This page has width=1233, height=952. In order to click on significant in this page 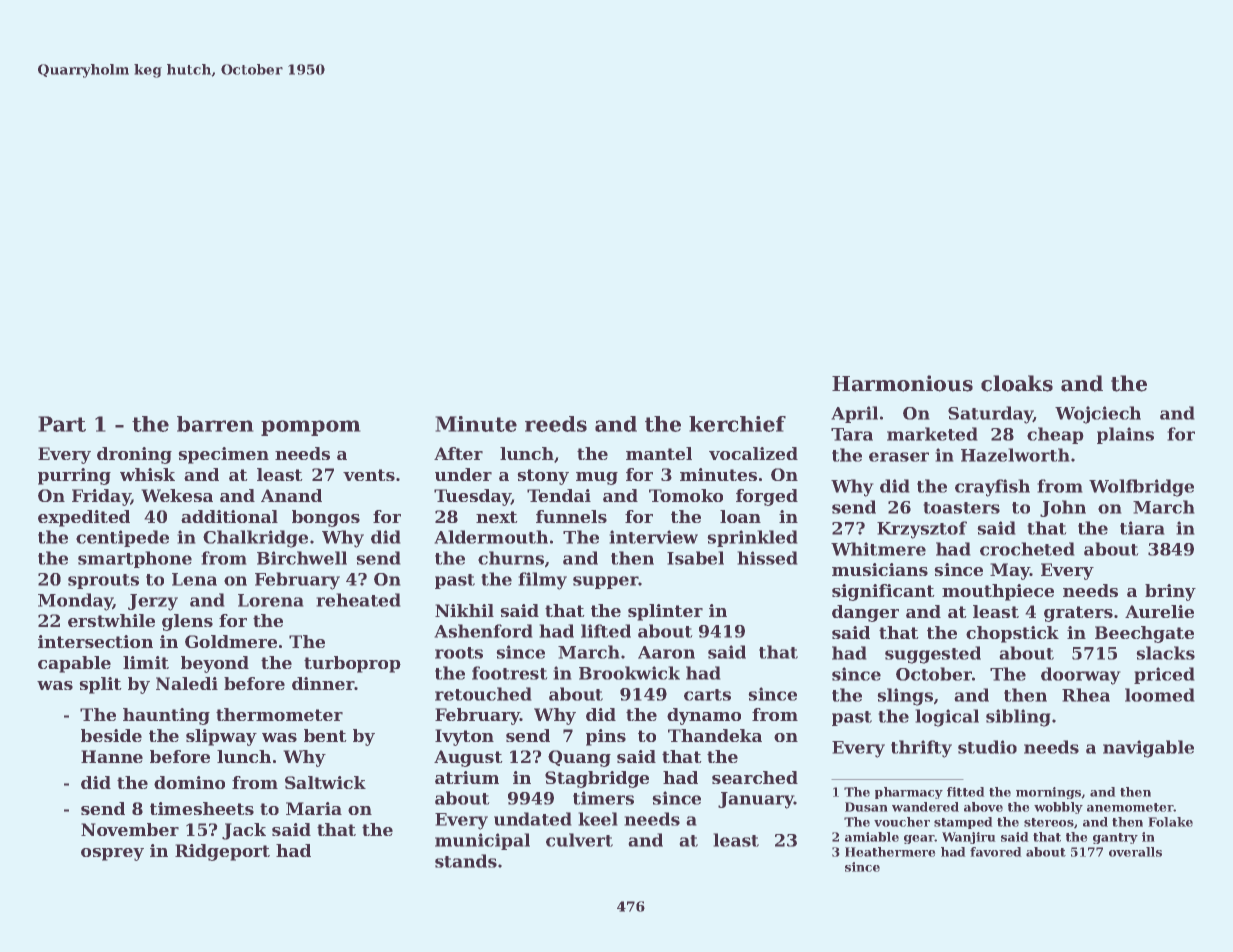, I will do `click(883, 592)`.
